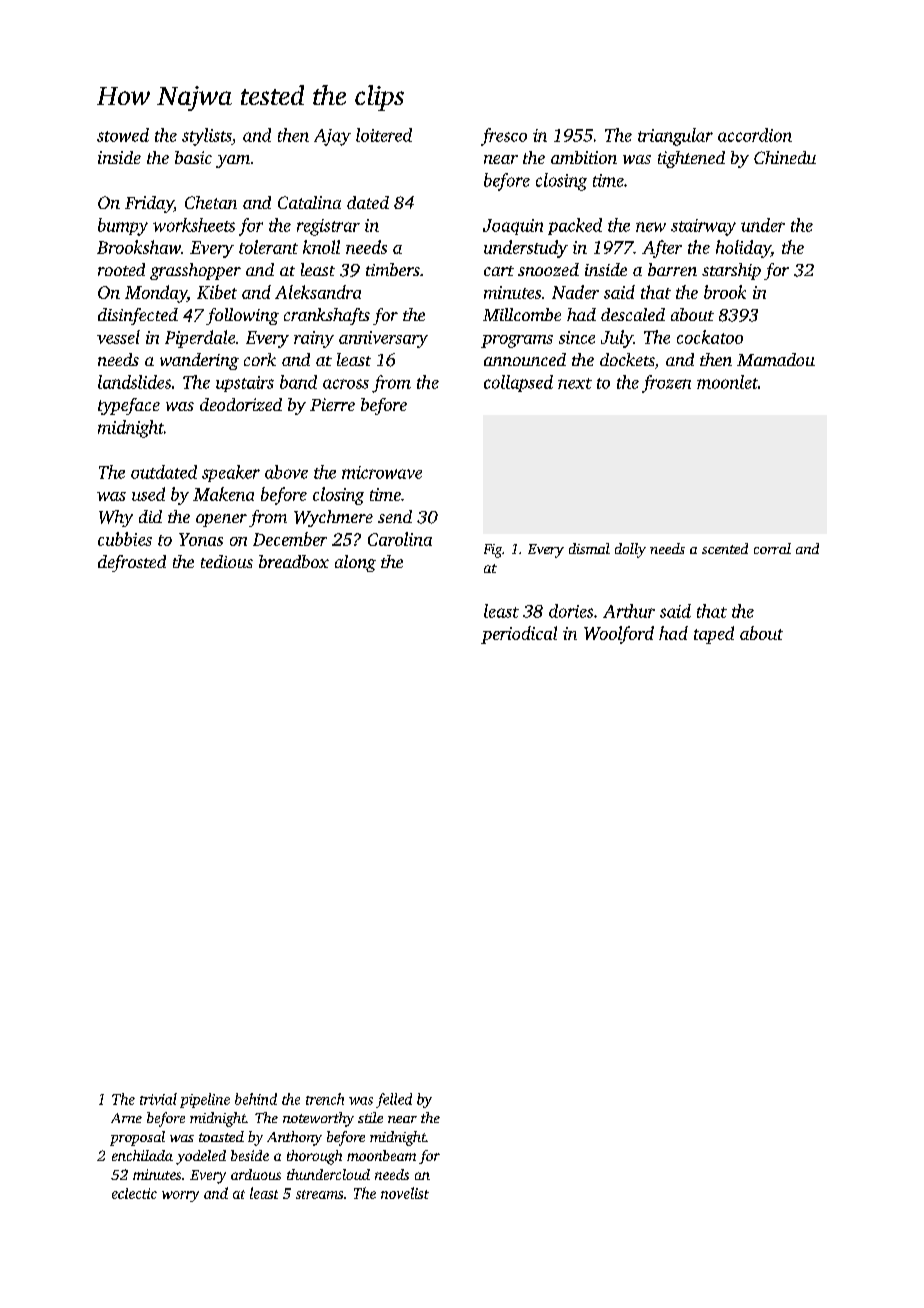 This image has width=924, height=1308. What do you see at coordinates (493, 551) in the image?
I see `Fig` at bounding box center [493, 551].
